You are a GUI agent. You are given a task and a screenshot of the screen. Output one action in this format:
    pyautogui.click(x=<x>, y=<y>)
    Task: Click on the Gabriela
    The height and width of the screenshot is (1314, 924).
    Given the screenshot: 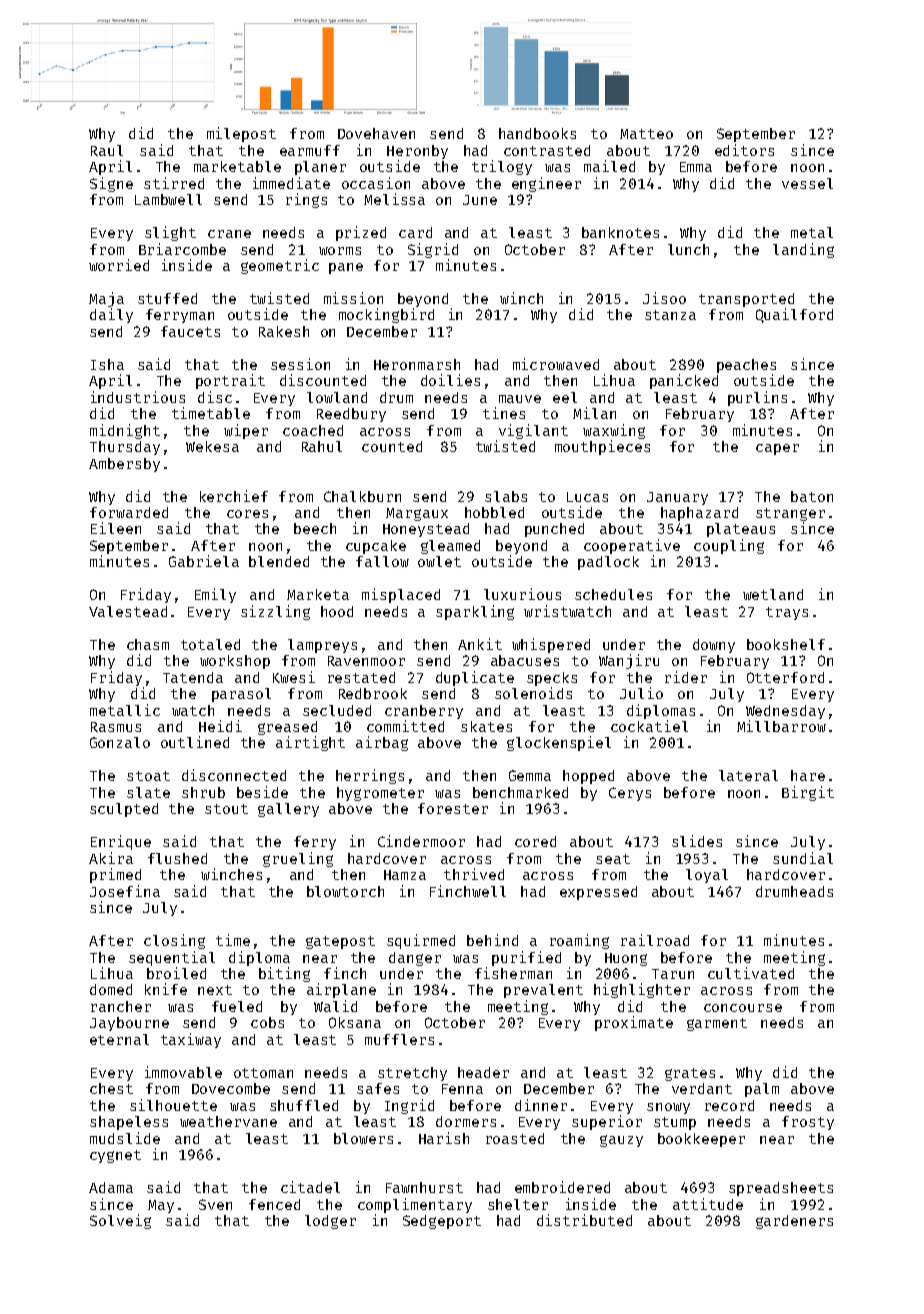 What is the action you would take?
    pyautogui.click(x=204, y=561)
